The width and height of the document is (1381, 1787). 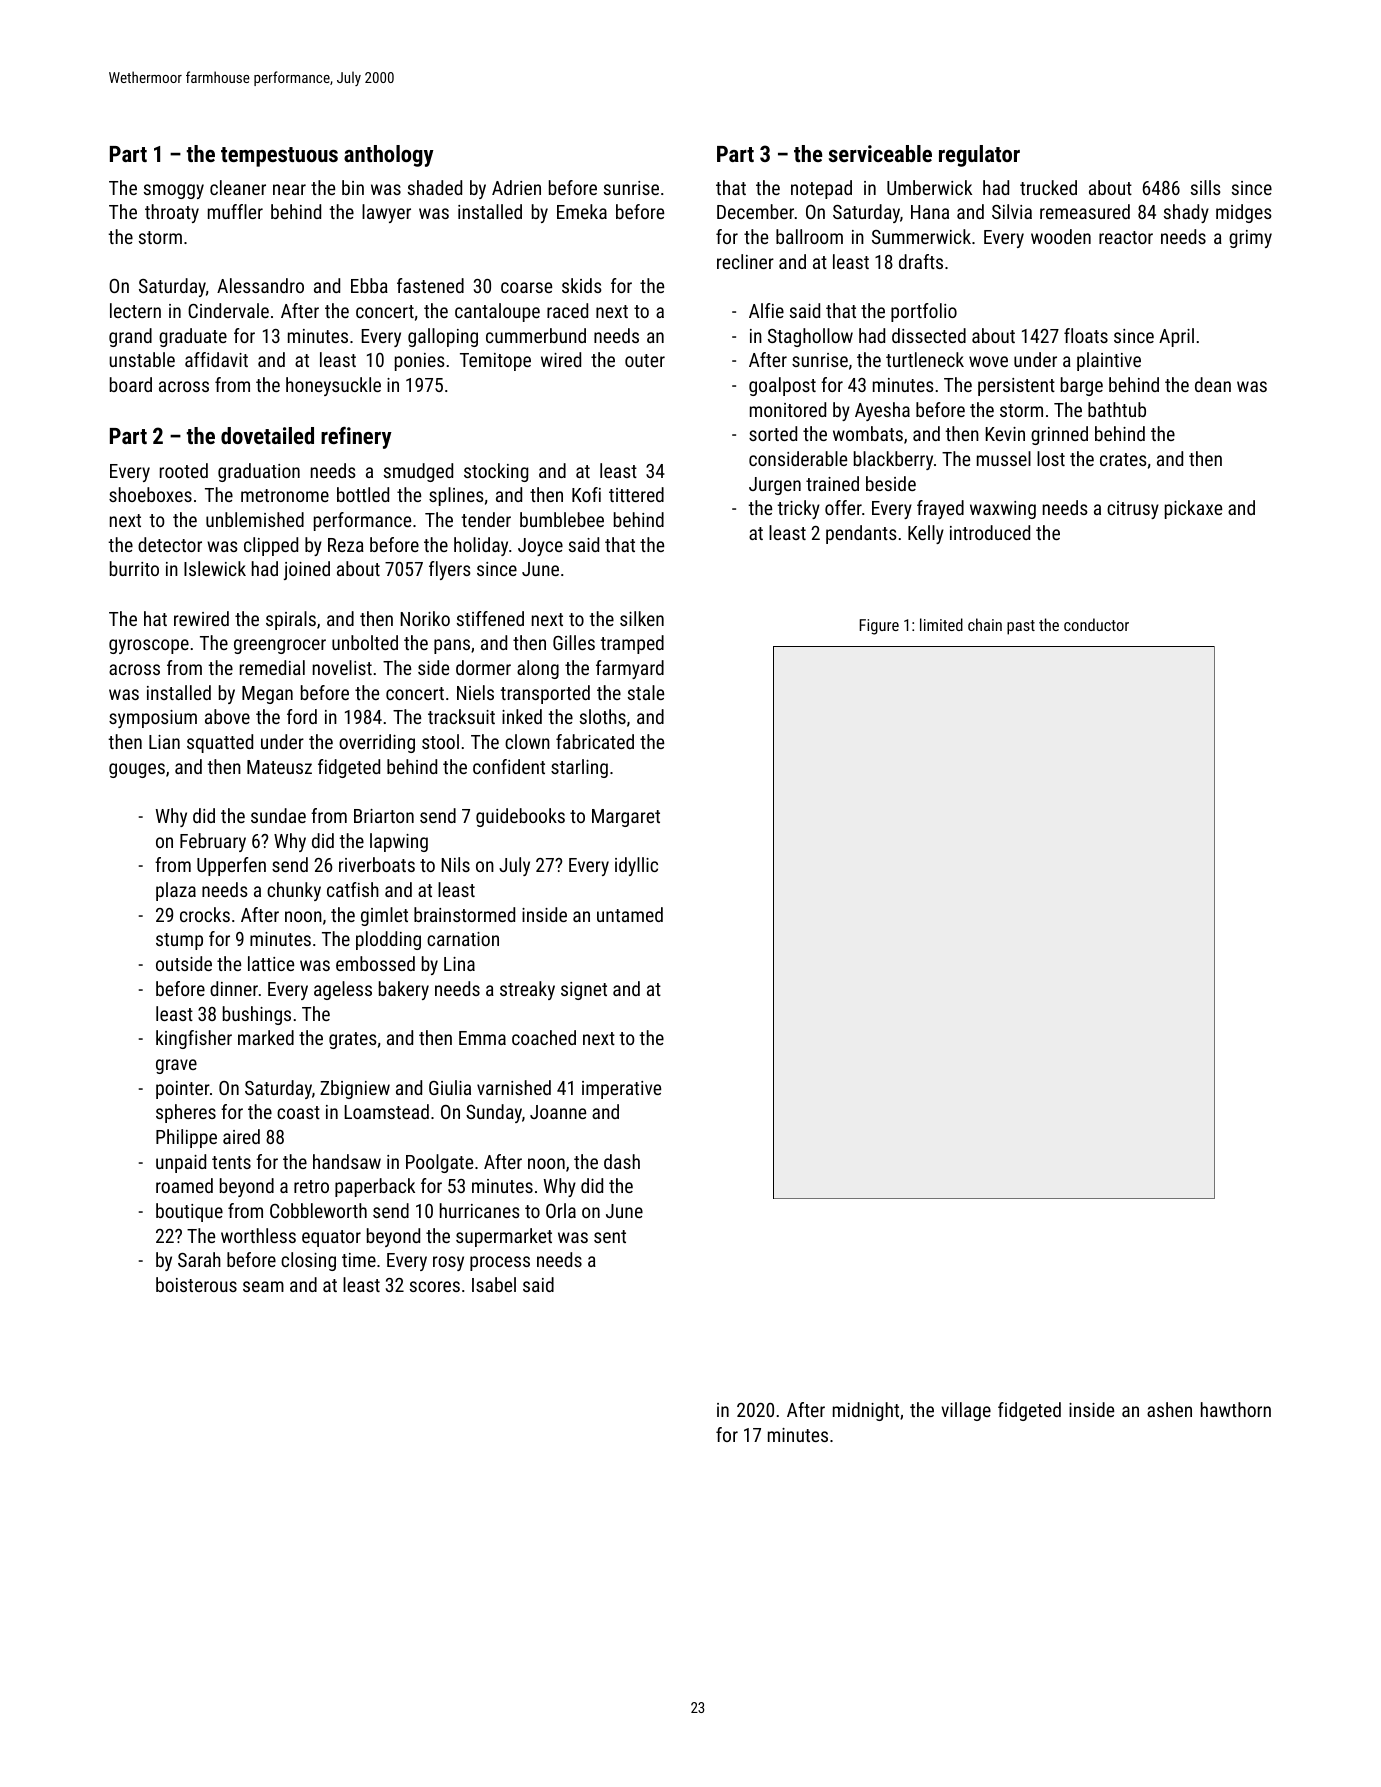 What do you see at coordinates (260, 285) in the document?
I see `Alessandro` at bounding box center [260, 285].
